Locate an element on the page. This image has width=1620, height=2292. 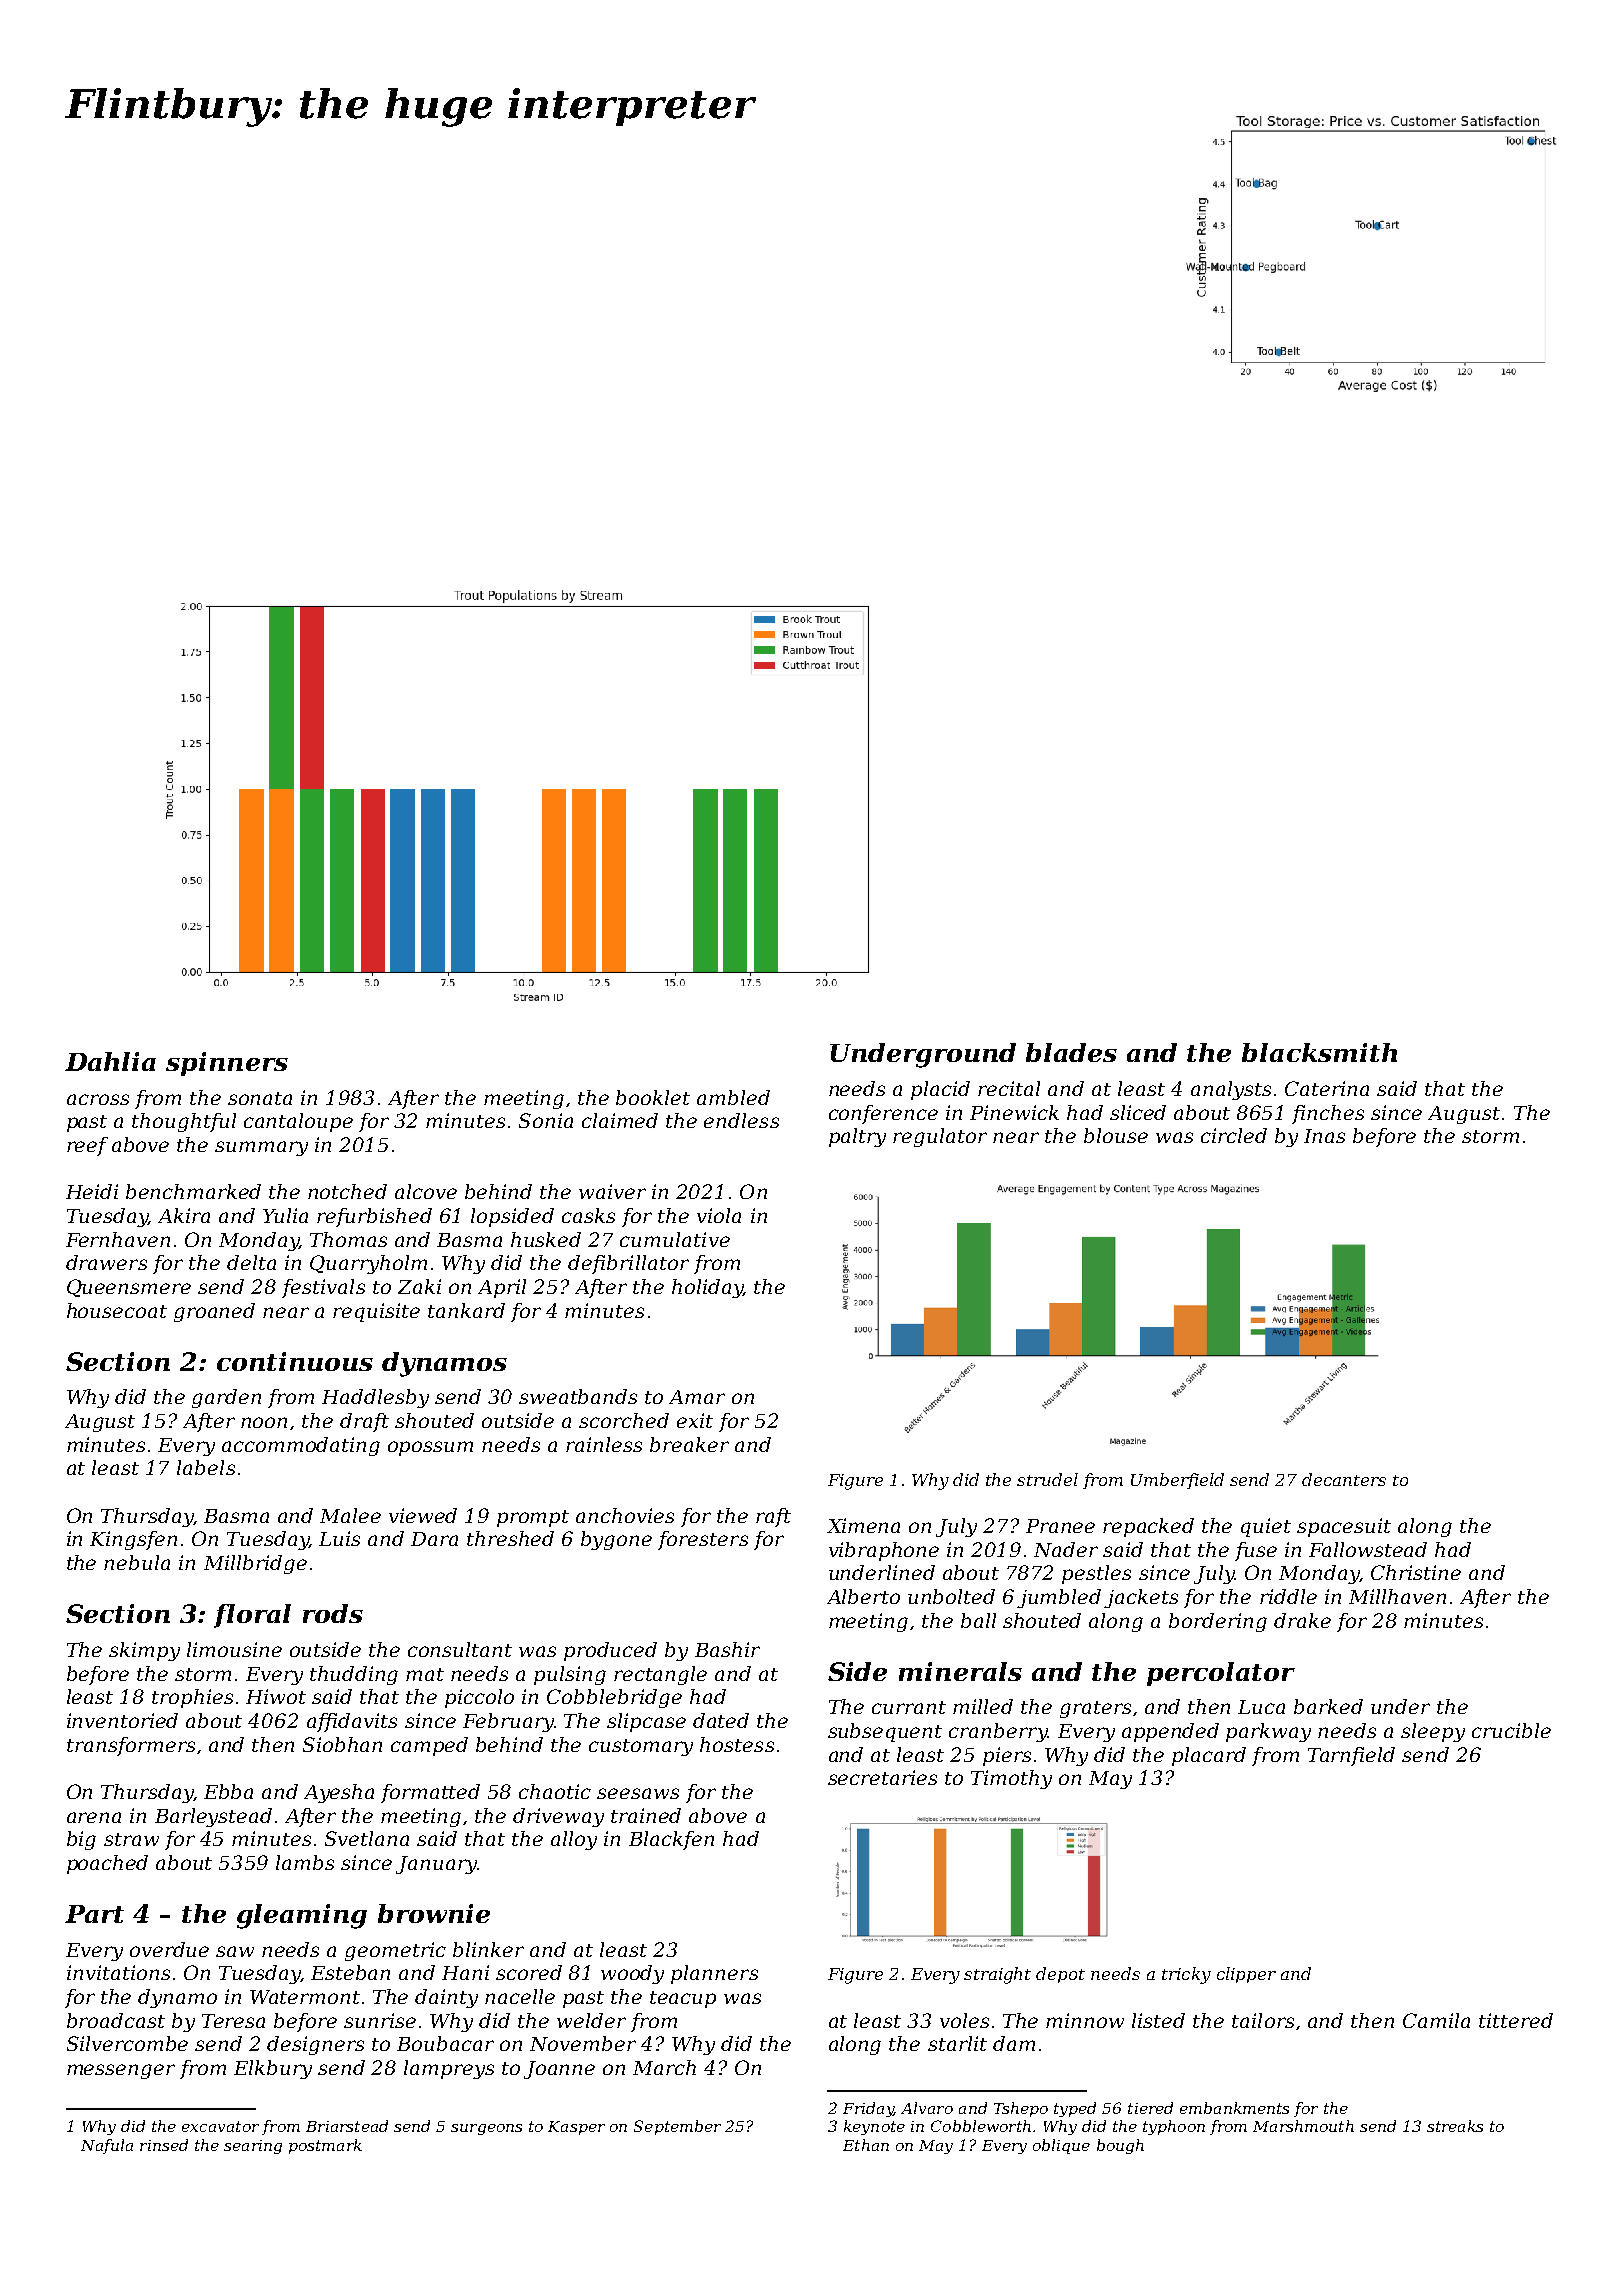
lambs is located at coordinates (305, 1862).
